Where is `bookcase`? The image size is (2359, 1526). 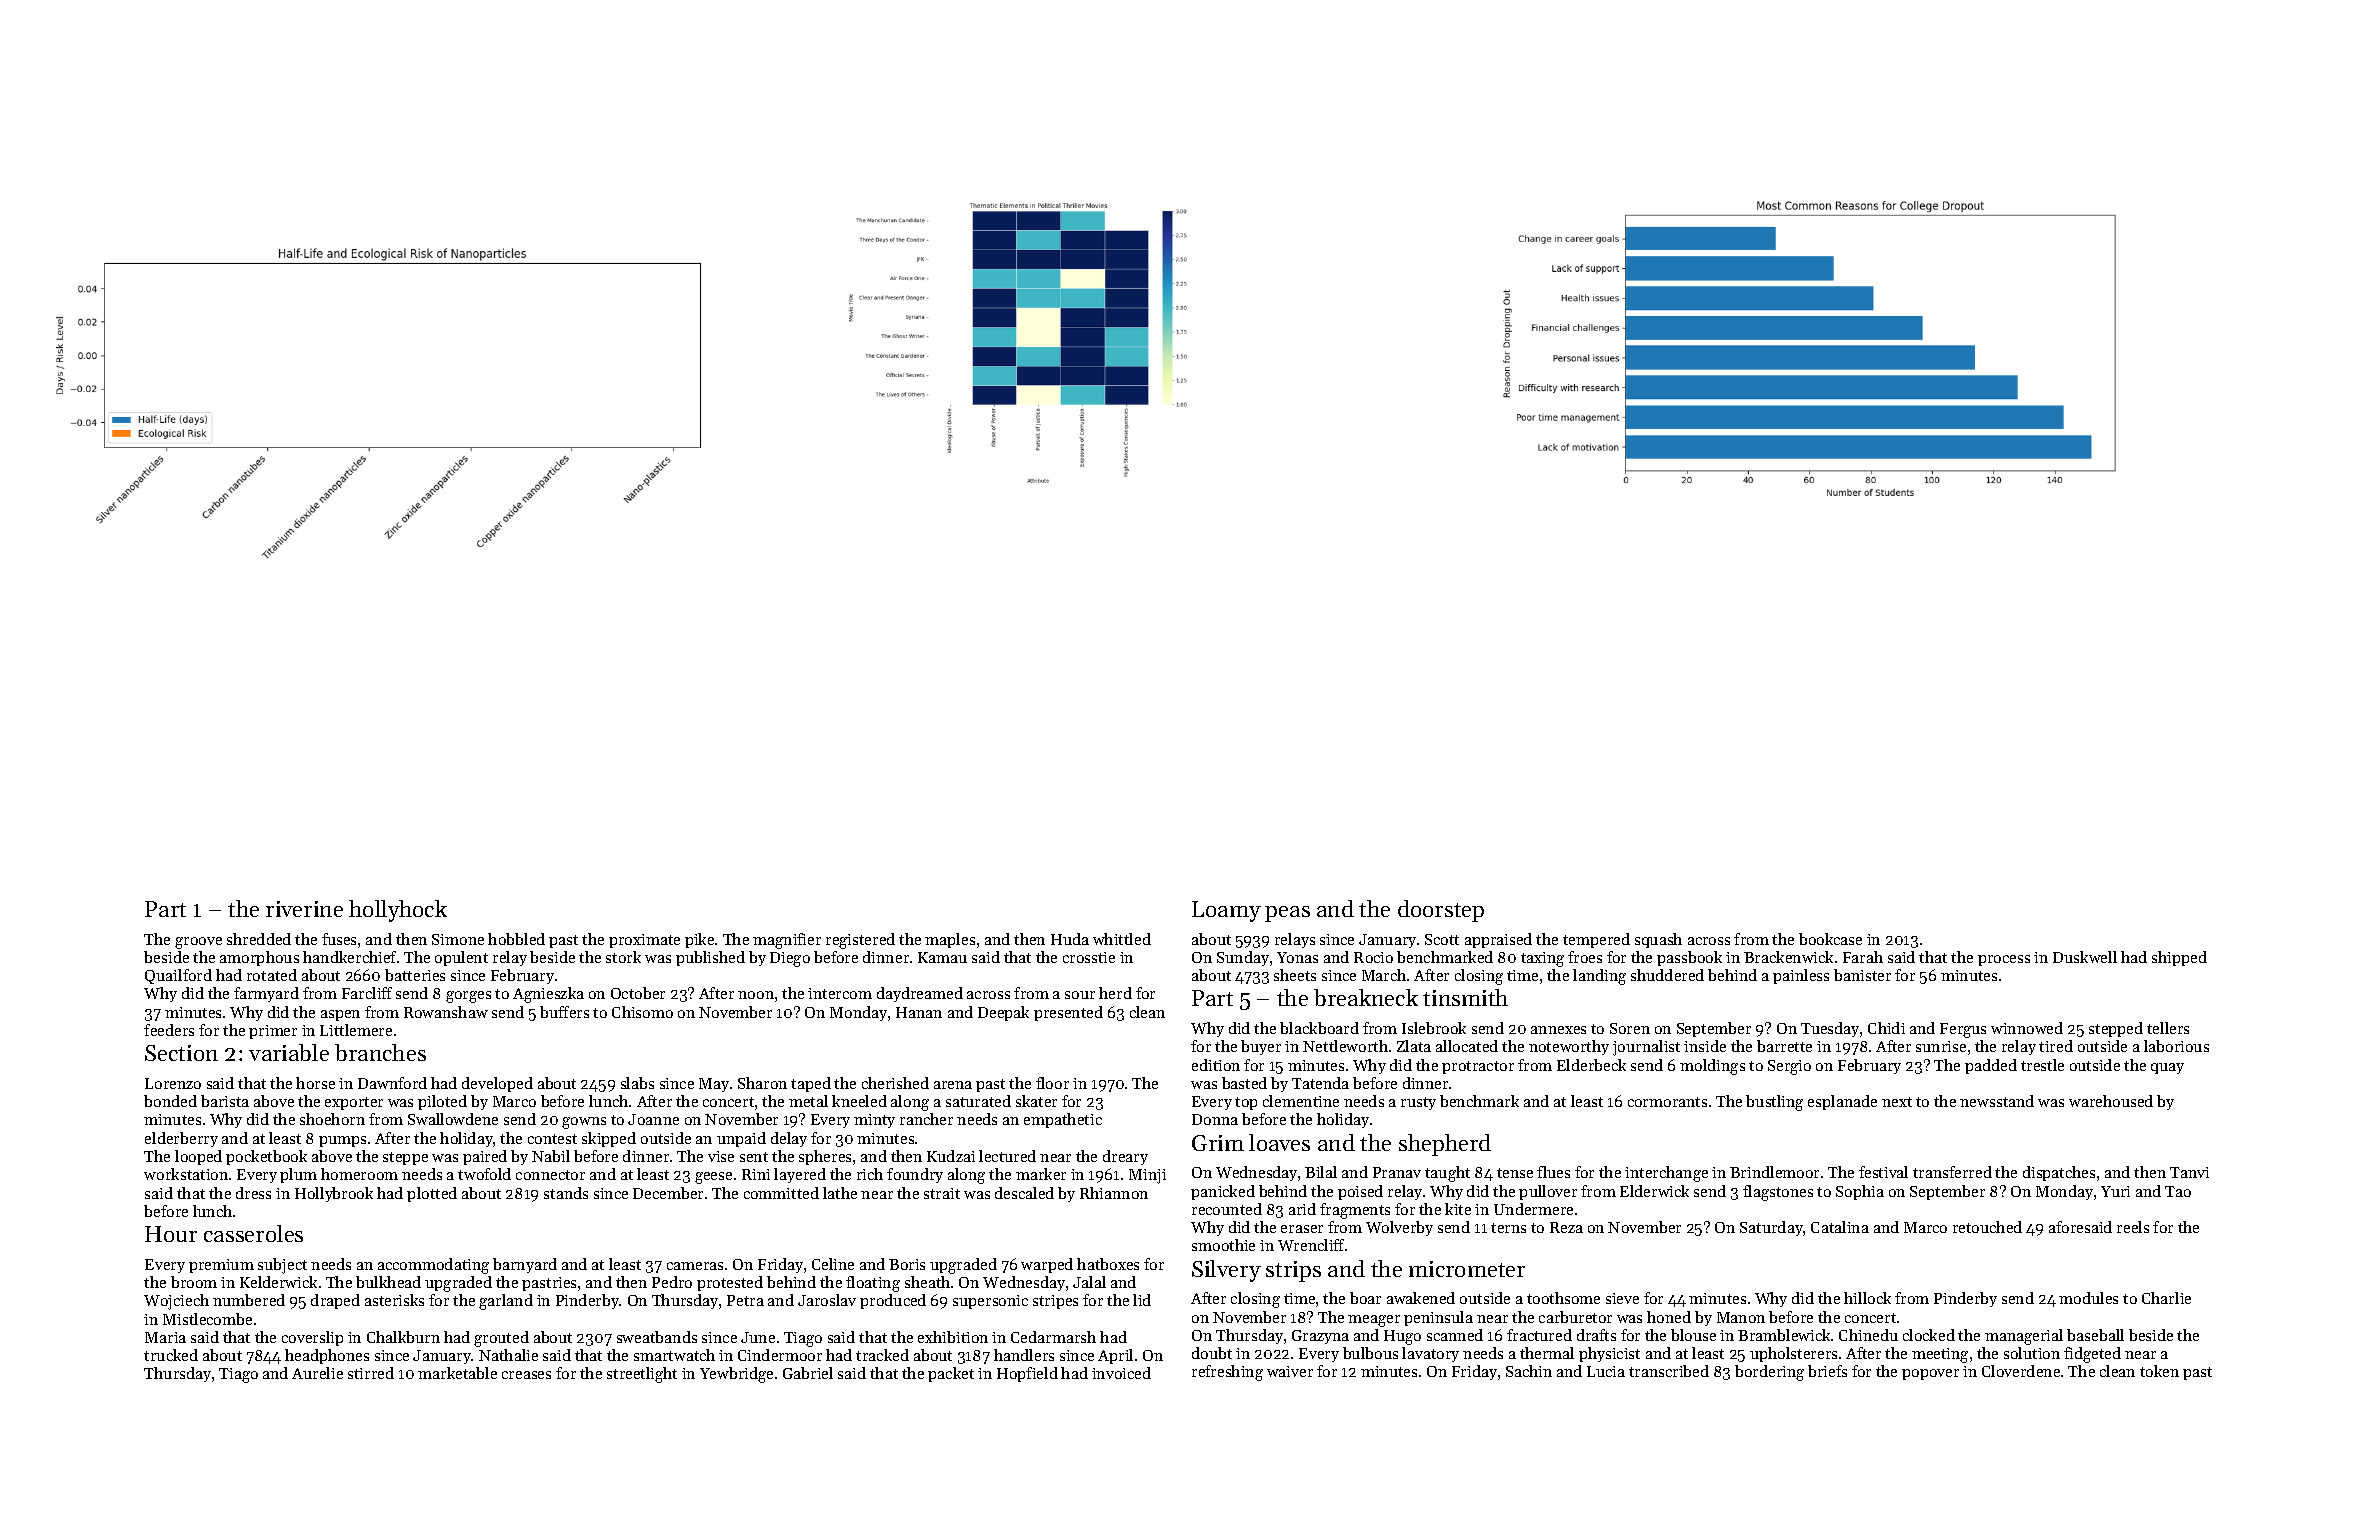 bookcase is located at coordinates (1830, 939).
